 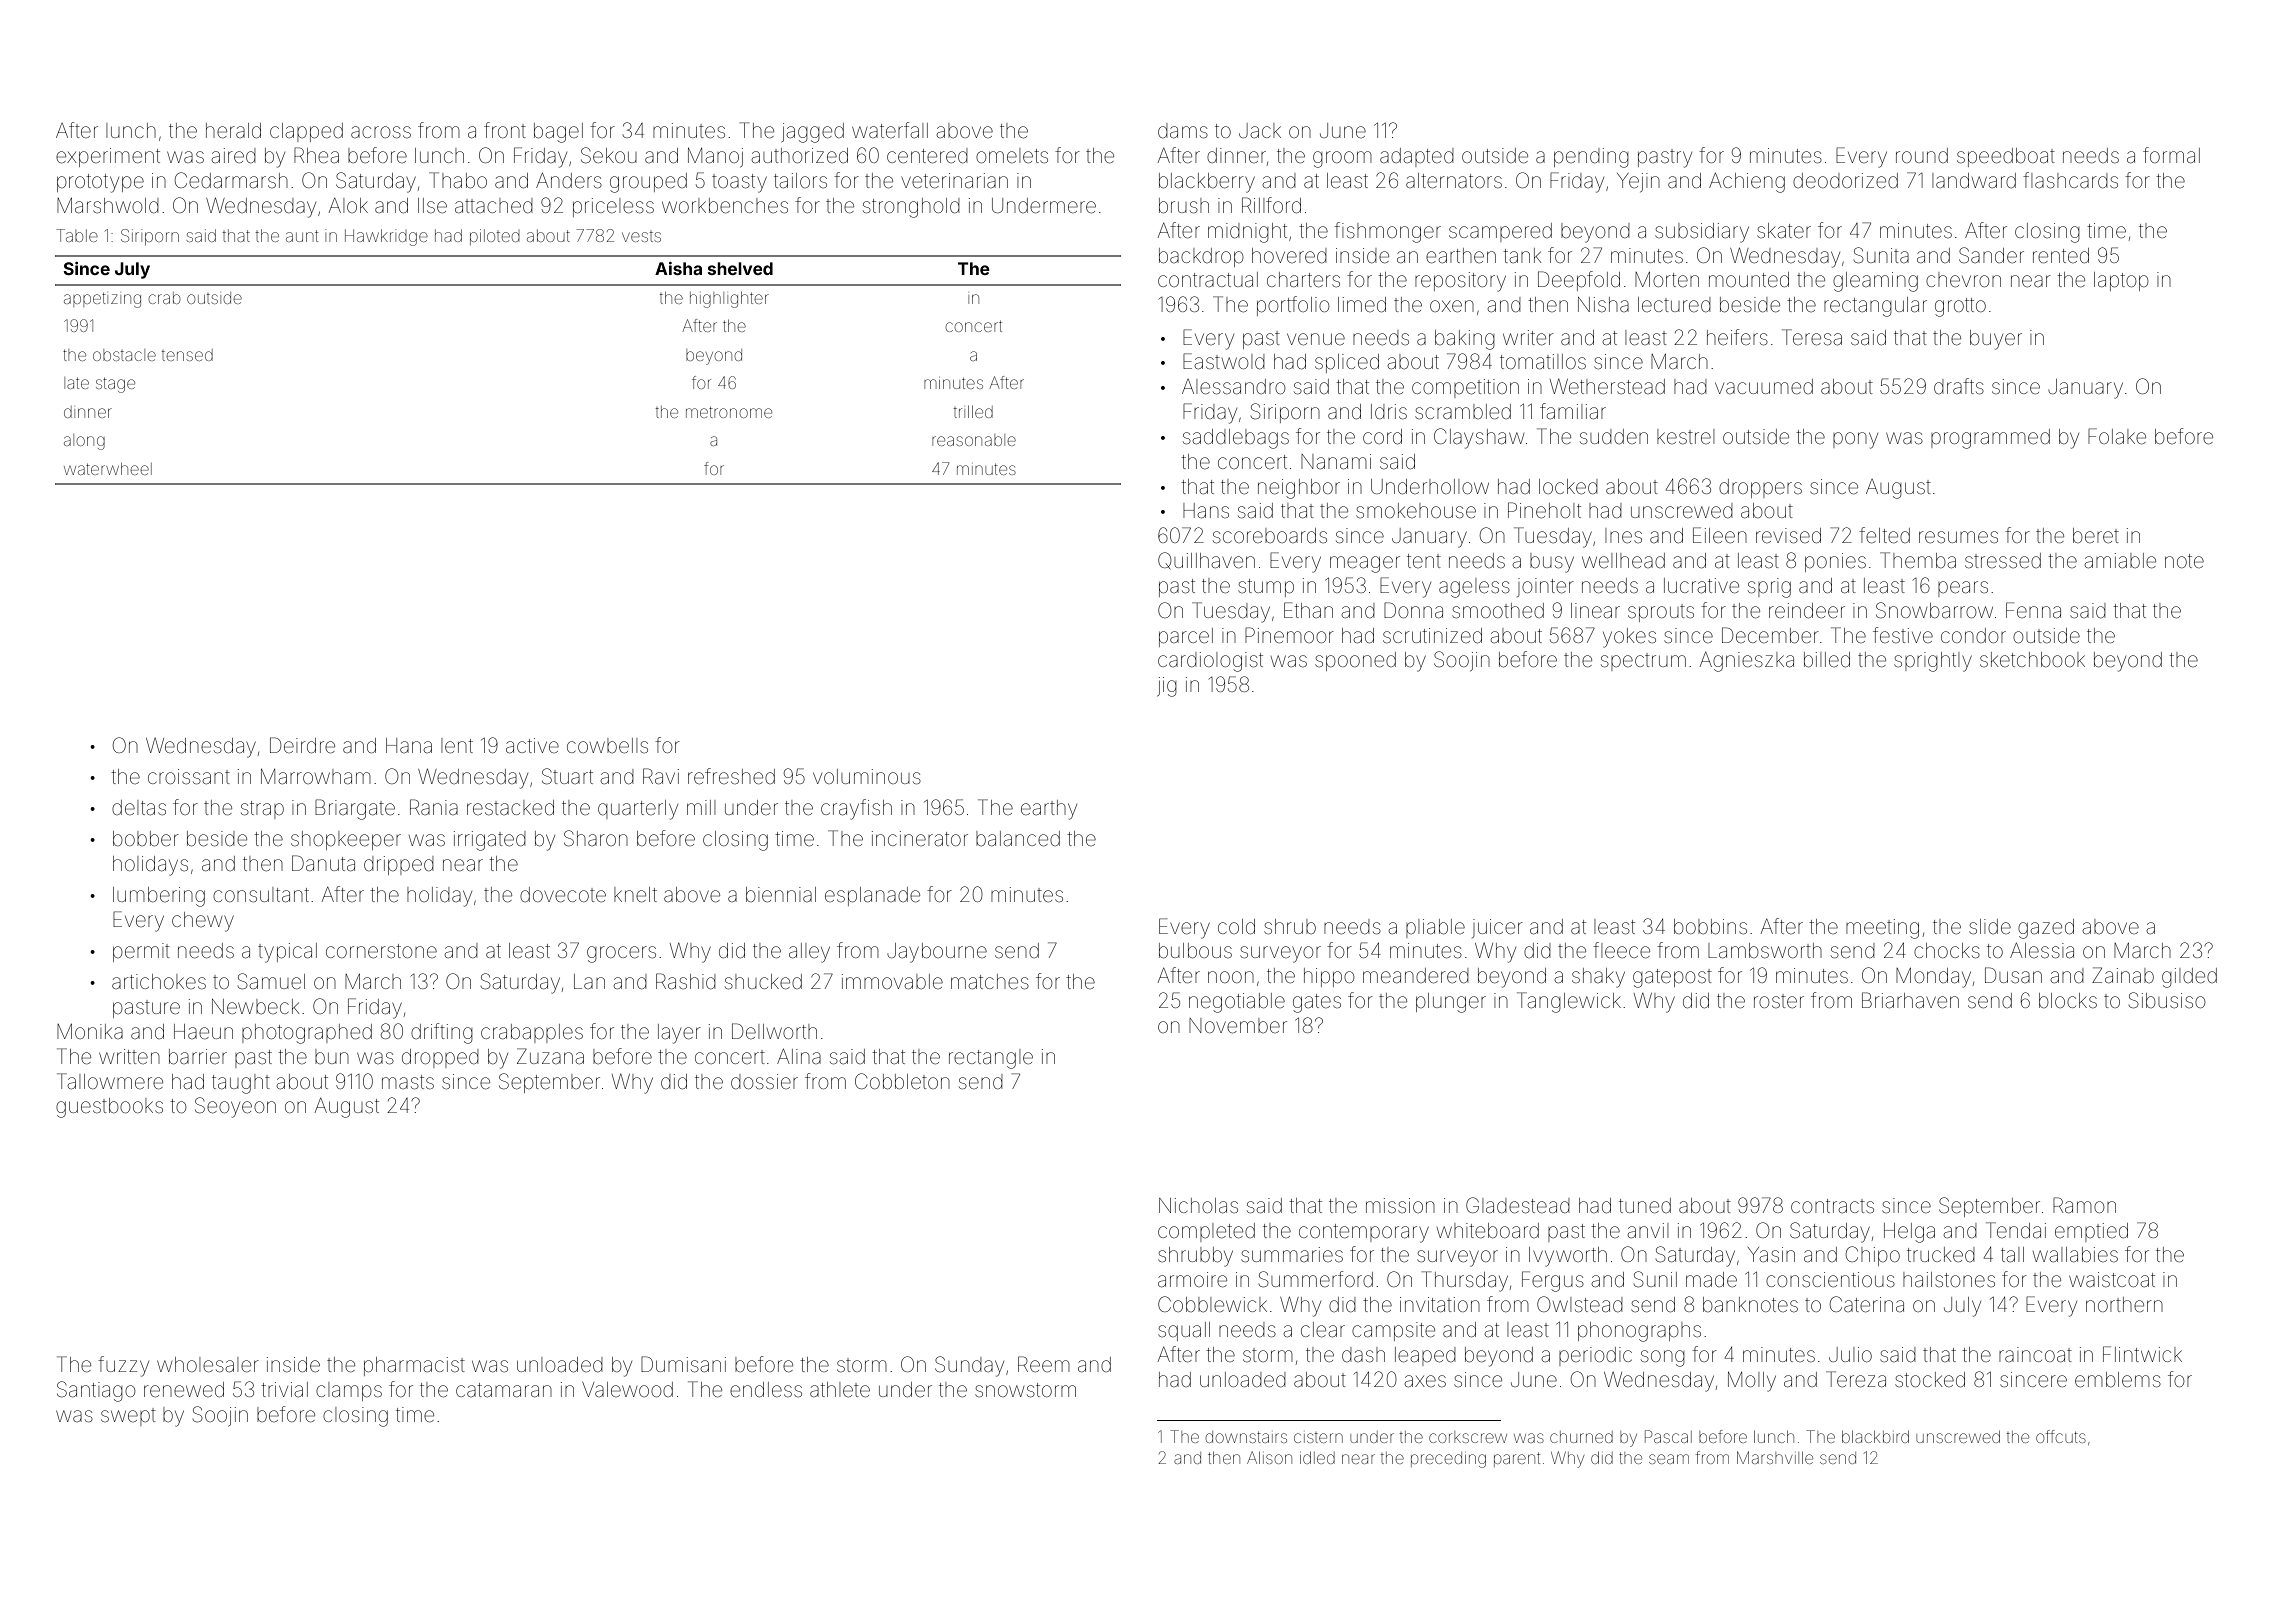 I want to click on Seoyeon, so click(x=235, y=1107).
